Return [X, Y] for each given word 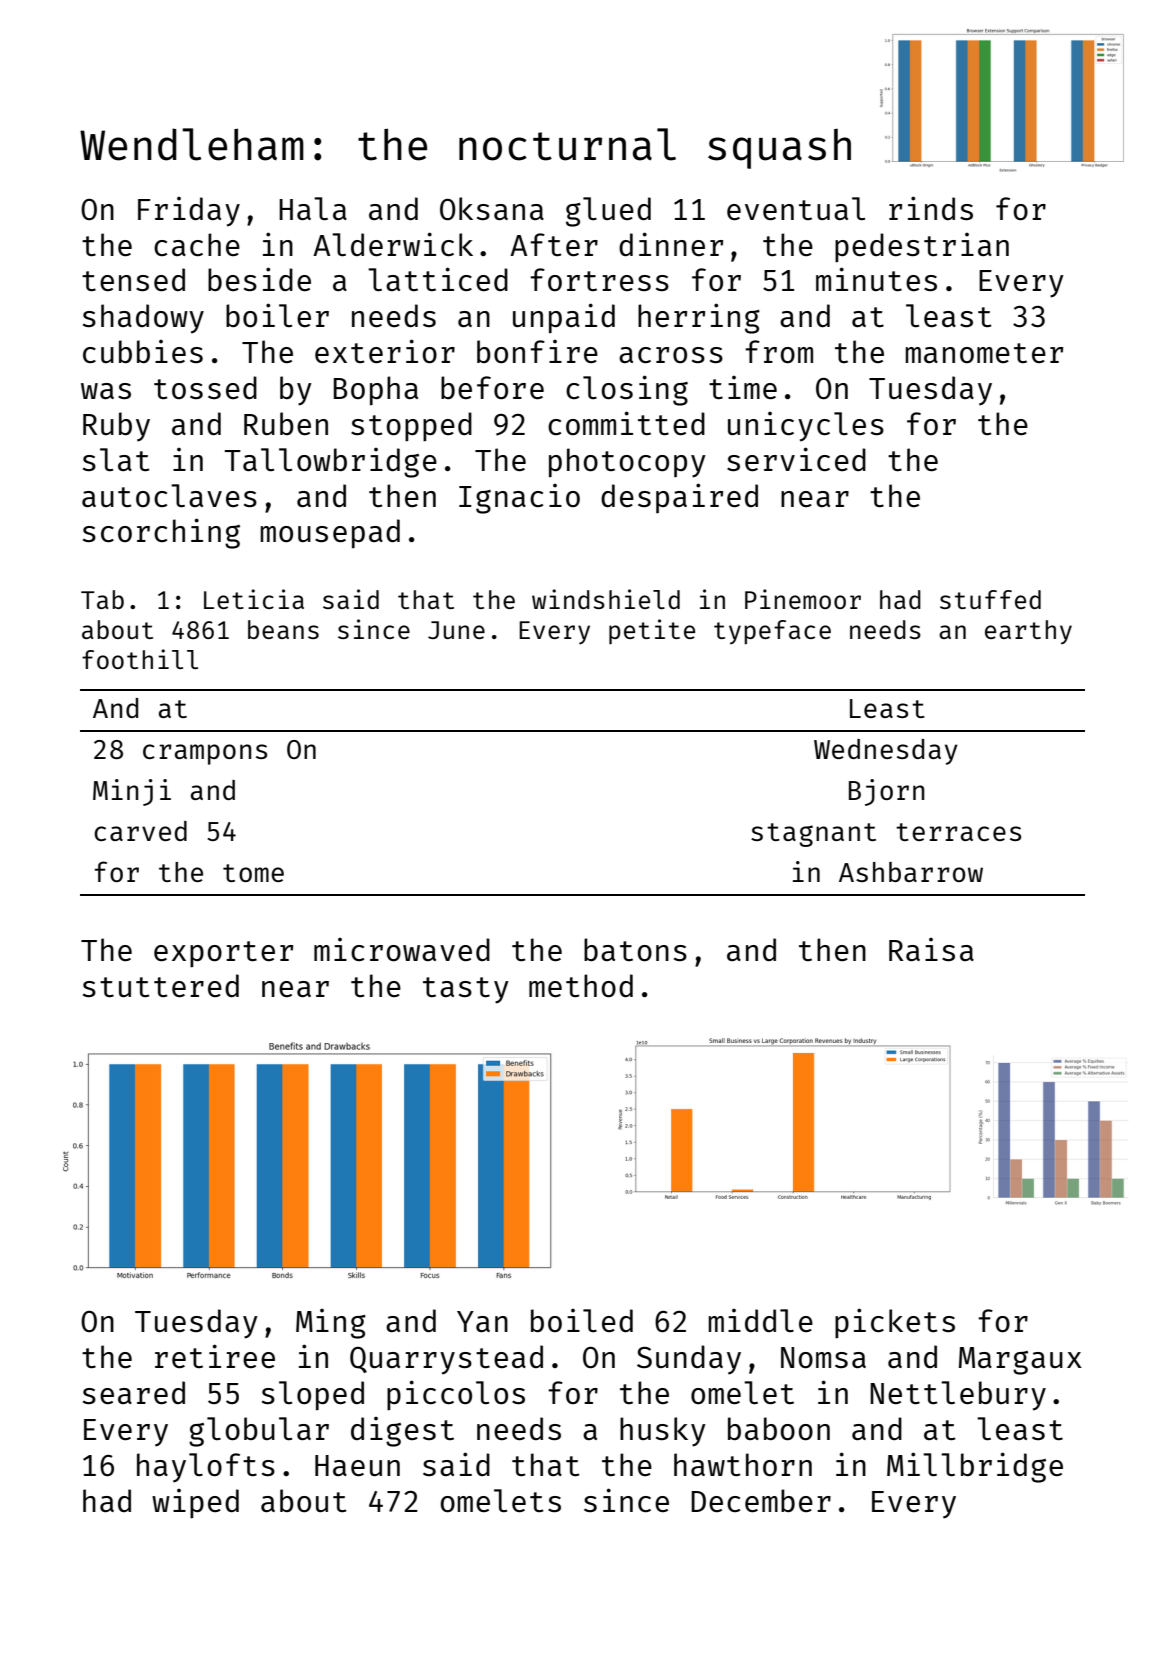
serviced [796, 459]
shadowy [143, 319]
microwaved [402, 949]
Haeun [357, 1465]
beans [283, 629]
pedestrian [922, 248]
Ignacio [519, 499]
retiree [215, 1356]
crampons [205, 754]
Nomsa [823, 1357]
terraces [958, 832]
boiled [582, 1320]
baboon [779, 1428]
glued [608, 212]
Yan [482, 1321]
